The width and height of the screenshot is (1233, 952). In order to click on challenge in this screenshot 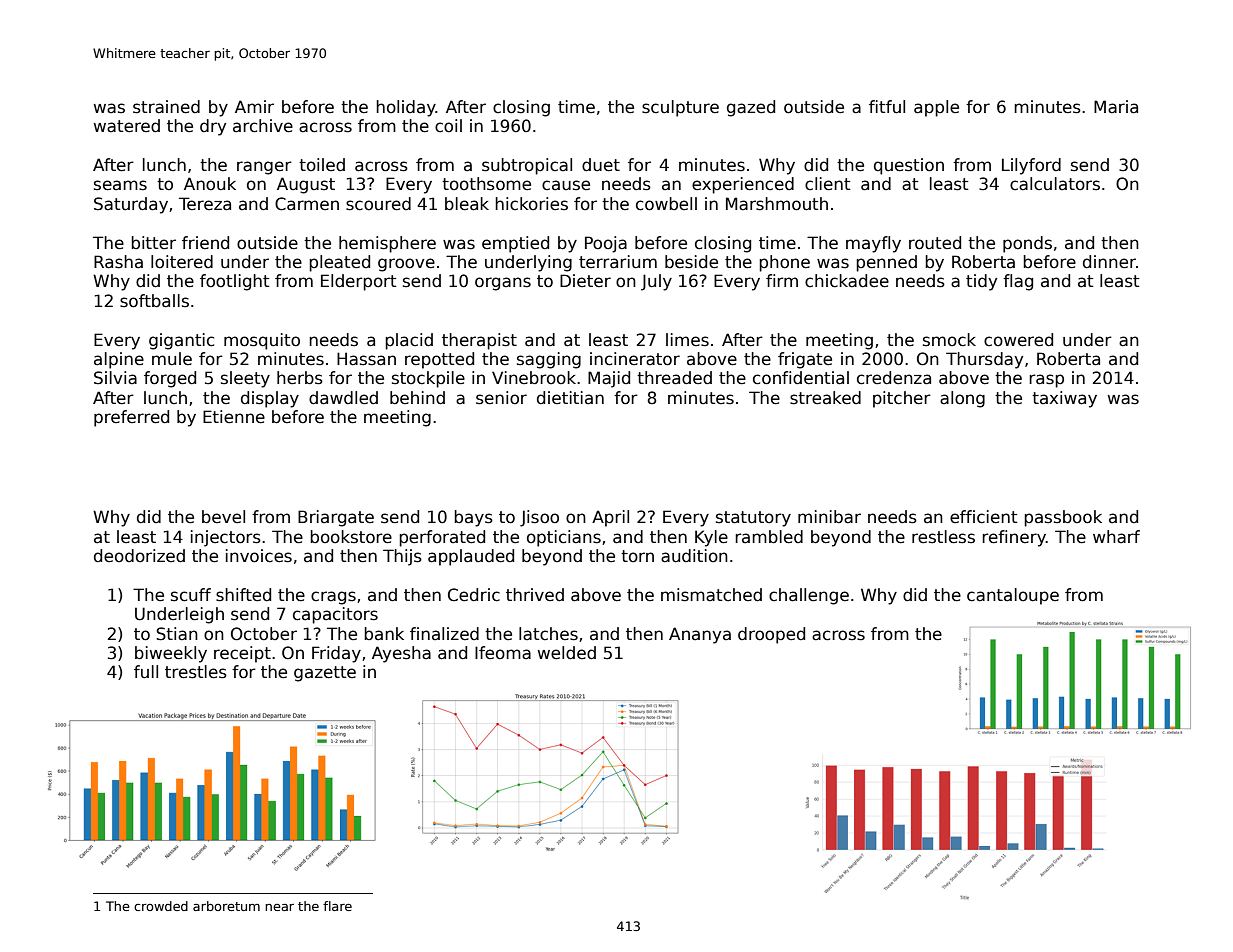, I will do `click(809, 596)`.
